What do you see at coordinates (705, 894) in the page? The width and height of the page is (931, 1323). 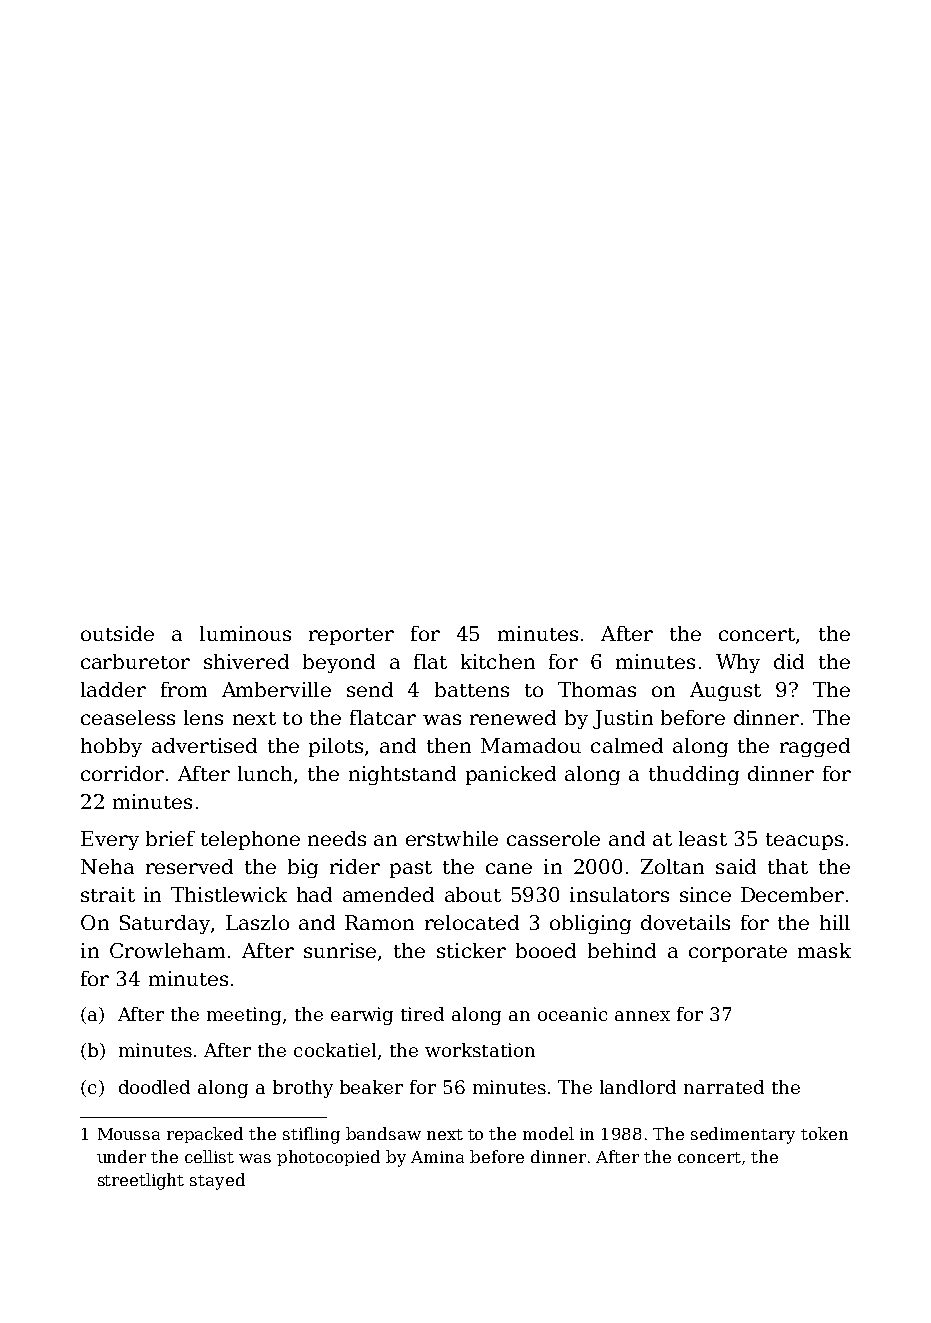 I see `since` at bounding box center [705, 894].
